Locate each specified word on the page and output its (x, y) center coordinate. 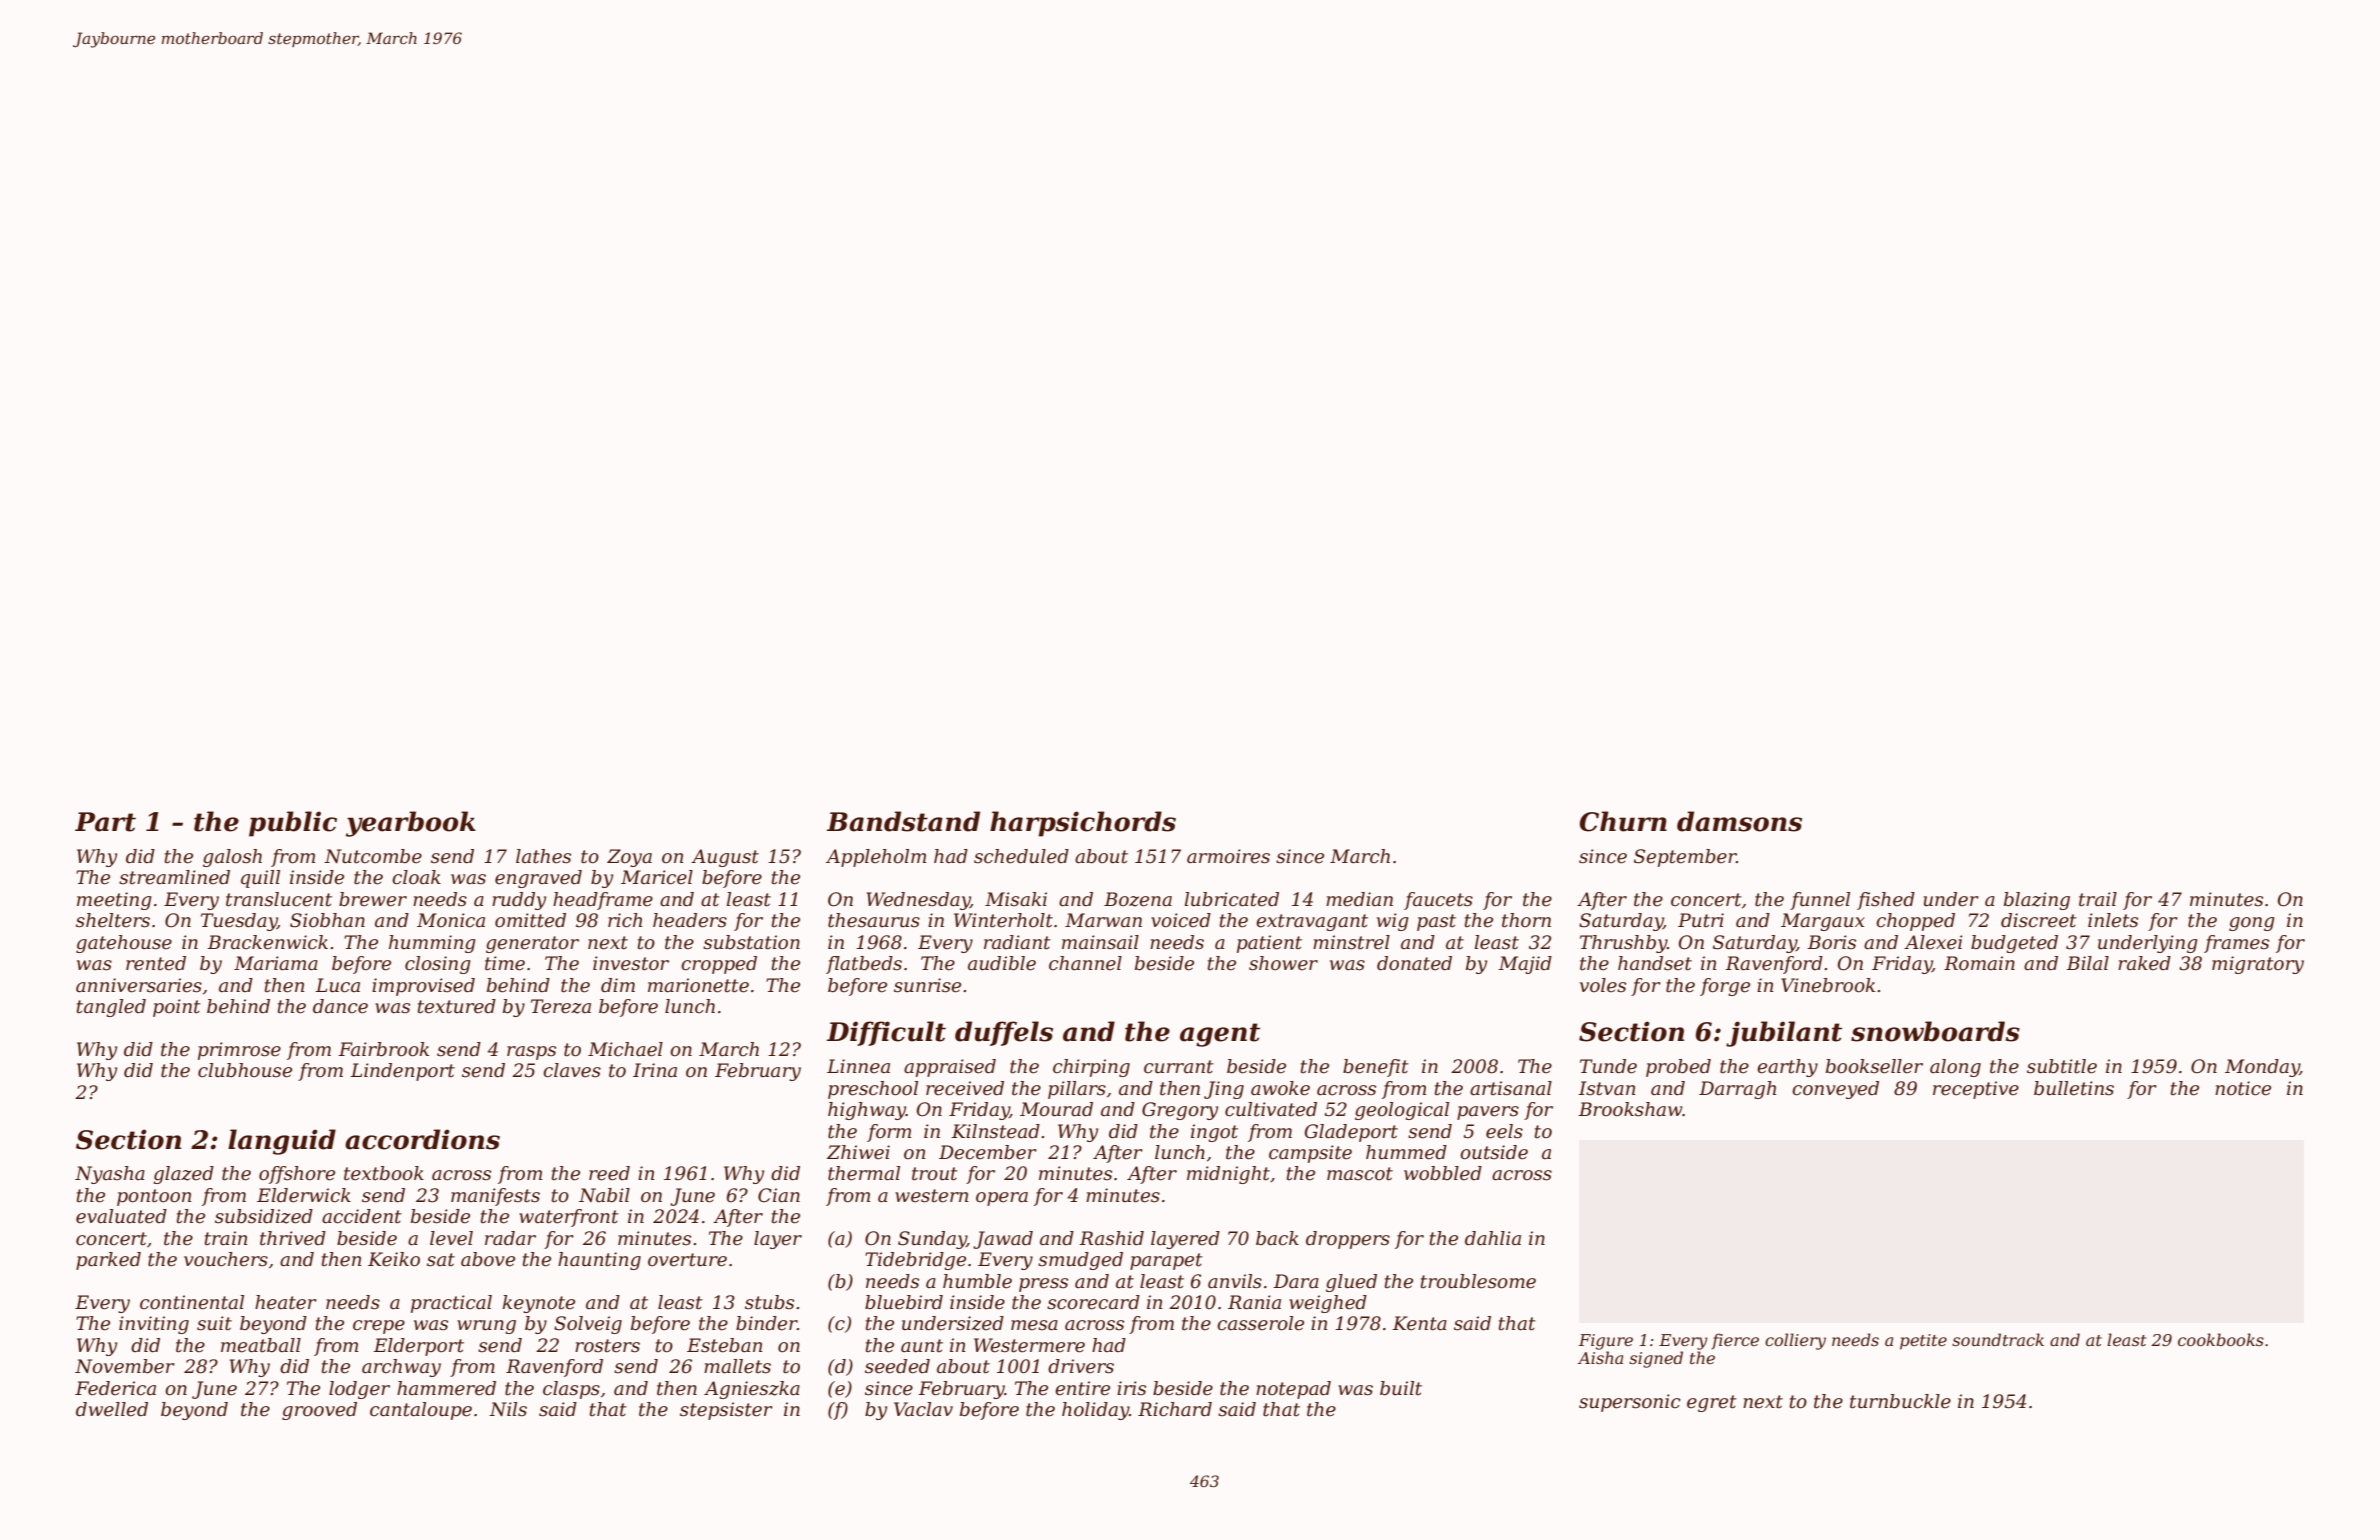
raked (2144, 963)
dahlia (1493, 1238)
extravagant (1312, 922)
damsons (1739, 821)
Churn (1623, 821)
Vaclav (923, 1409)
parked (108, 1261)
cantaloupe (421, 1411)
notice (2243, 1088)
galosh (232, 858)
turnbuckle (1900, 1401)
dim (618, 985)
